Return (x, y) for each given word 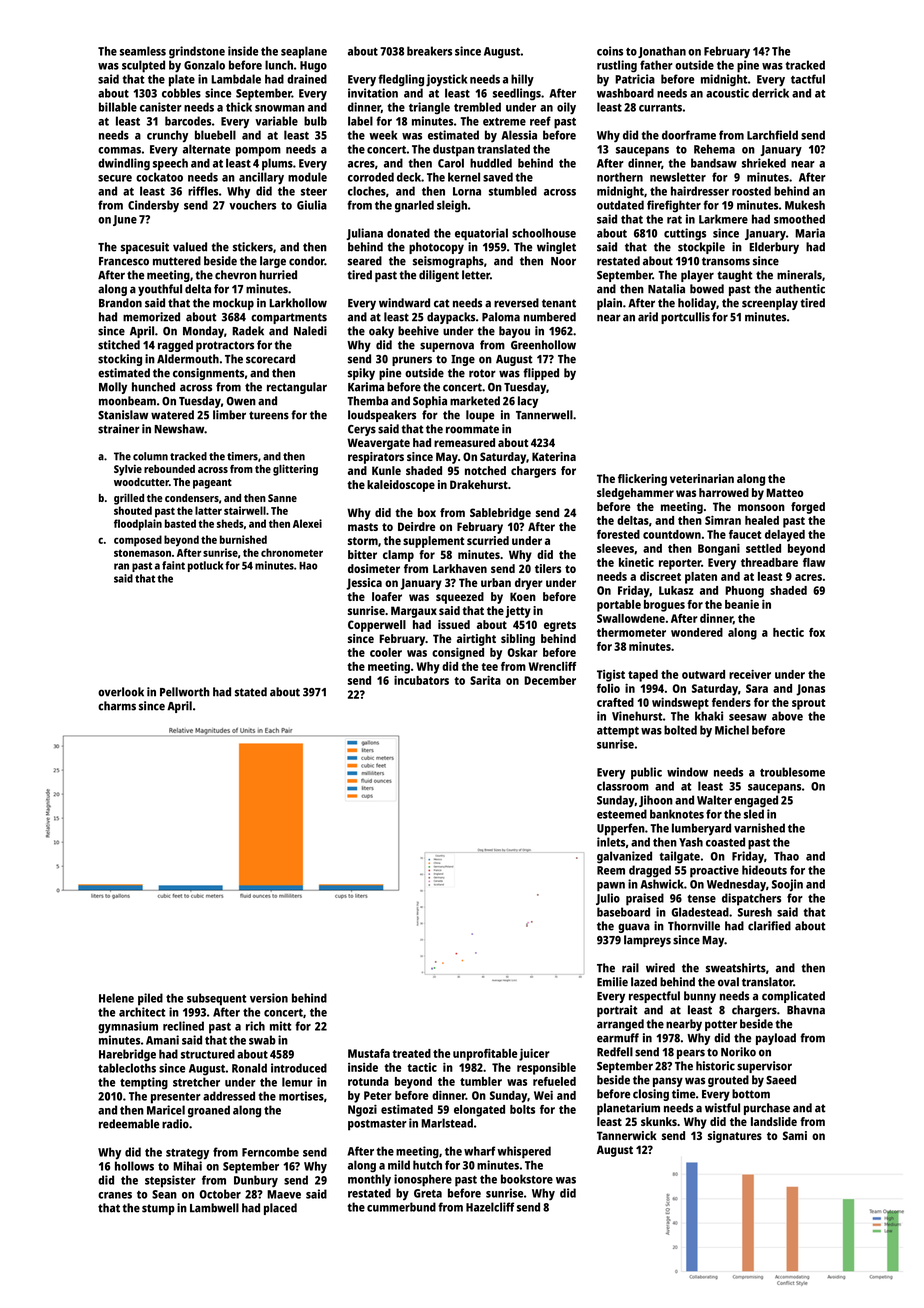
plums (277, 164)
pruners (412, 361)
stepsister (170, 1181)
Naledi (310, 331)
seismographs (448, 262)
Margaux (414, 612)
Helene (116, 998)
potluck (205, 566)
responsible (546, 1069)
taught (735, 276)
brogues (664, 606)
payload (776, 1039)
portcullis (685, 318)
